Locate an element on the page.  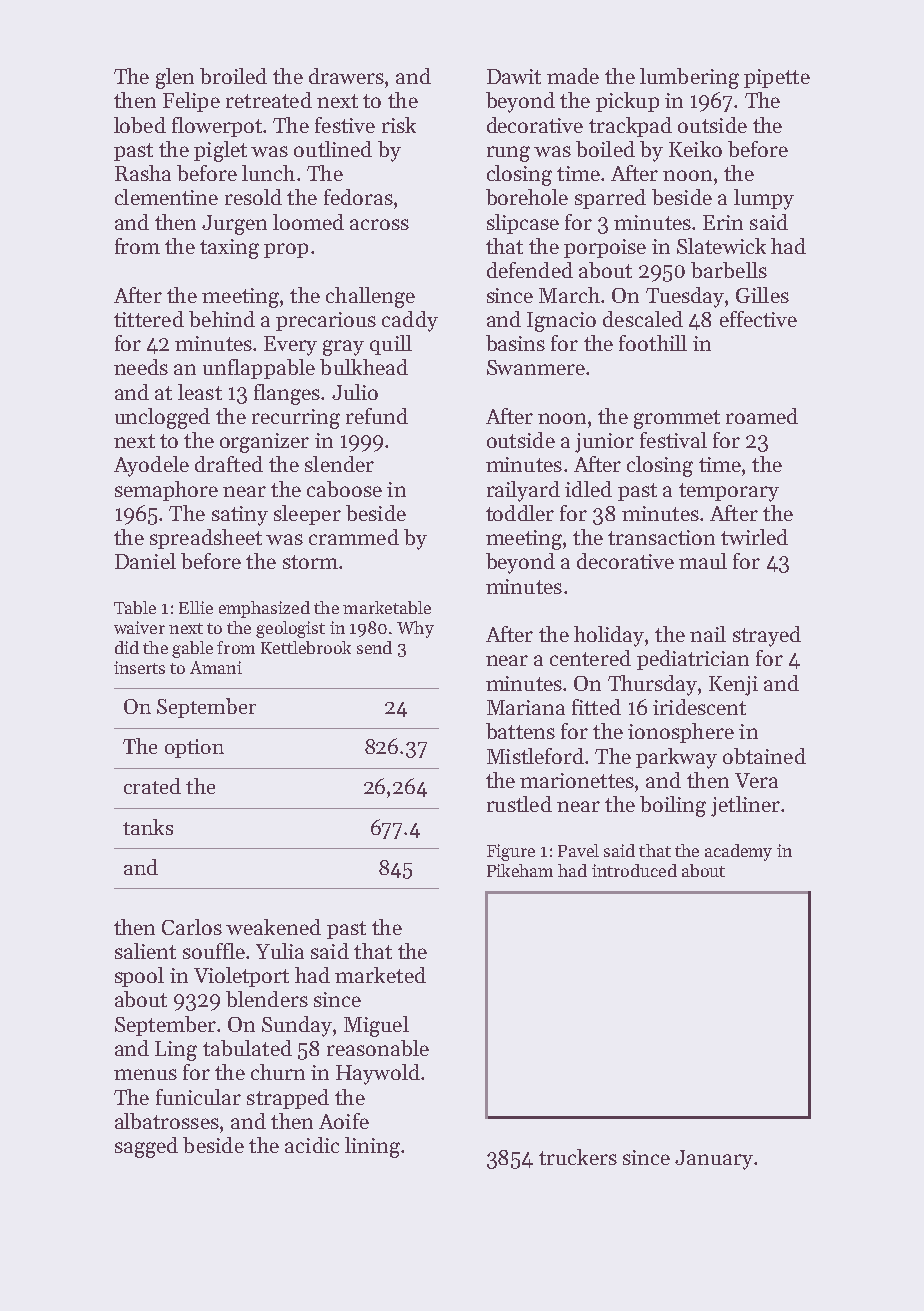
Carlos is located at coordinates (192, 927).
